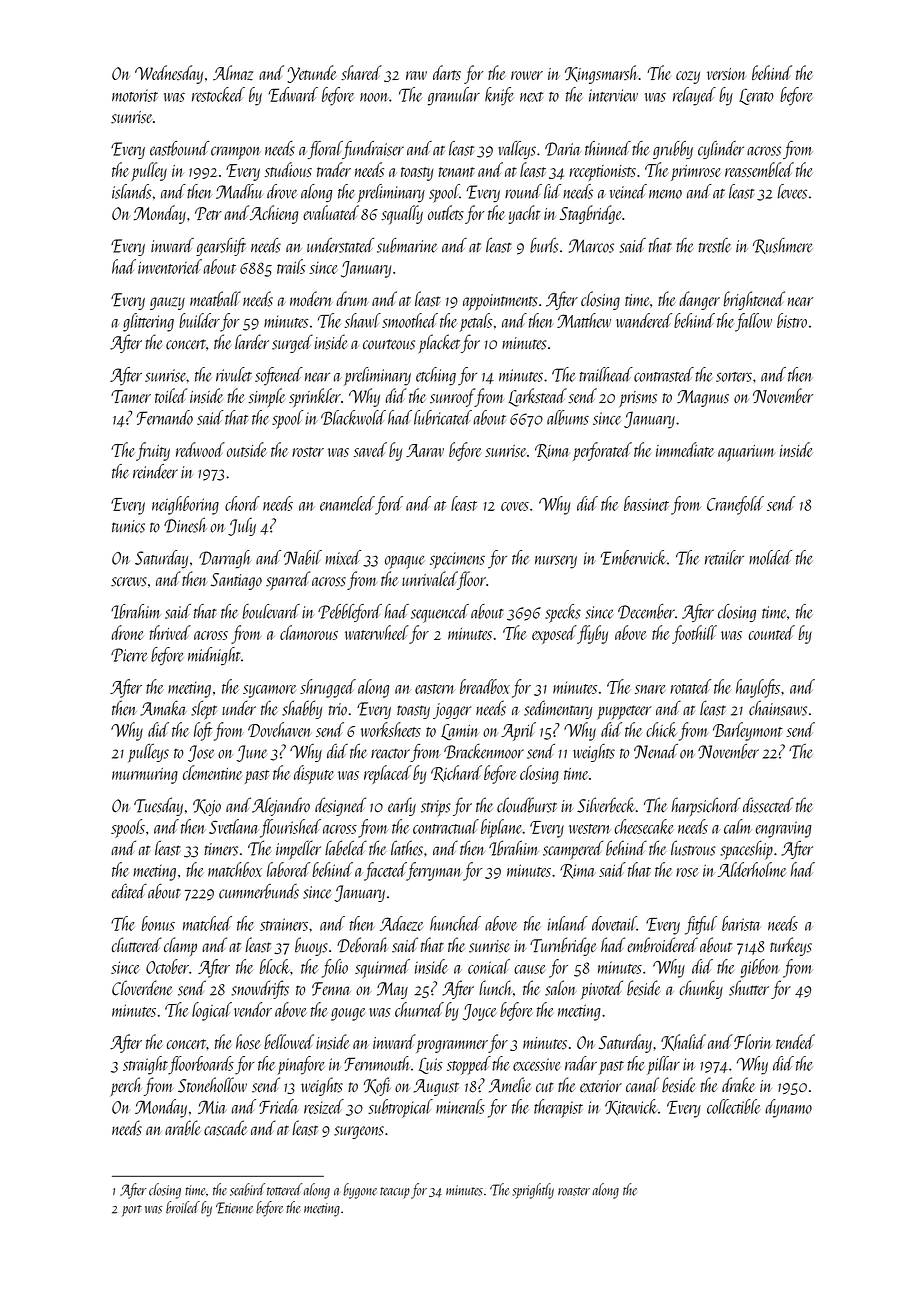  Describe the element at coordinates (746, 453) in the screenshot. I see `aquarium` at that location.
